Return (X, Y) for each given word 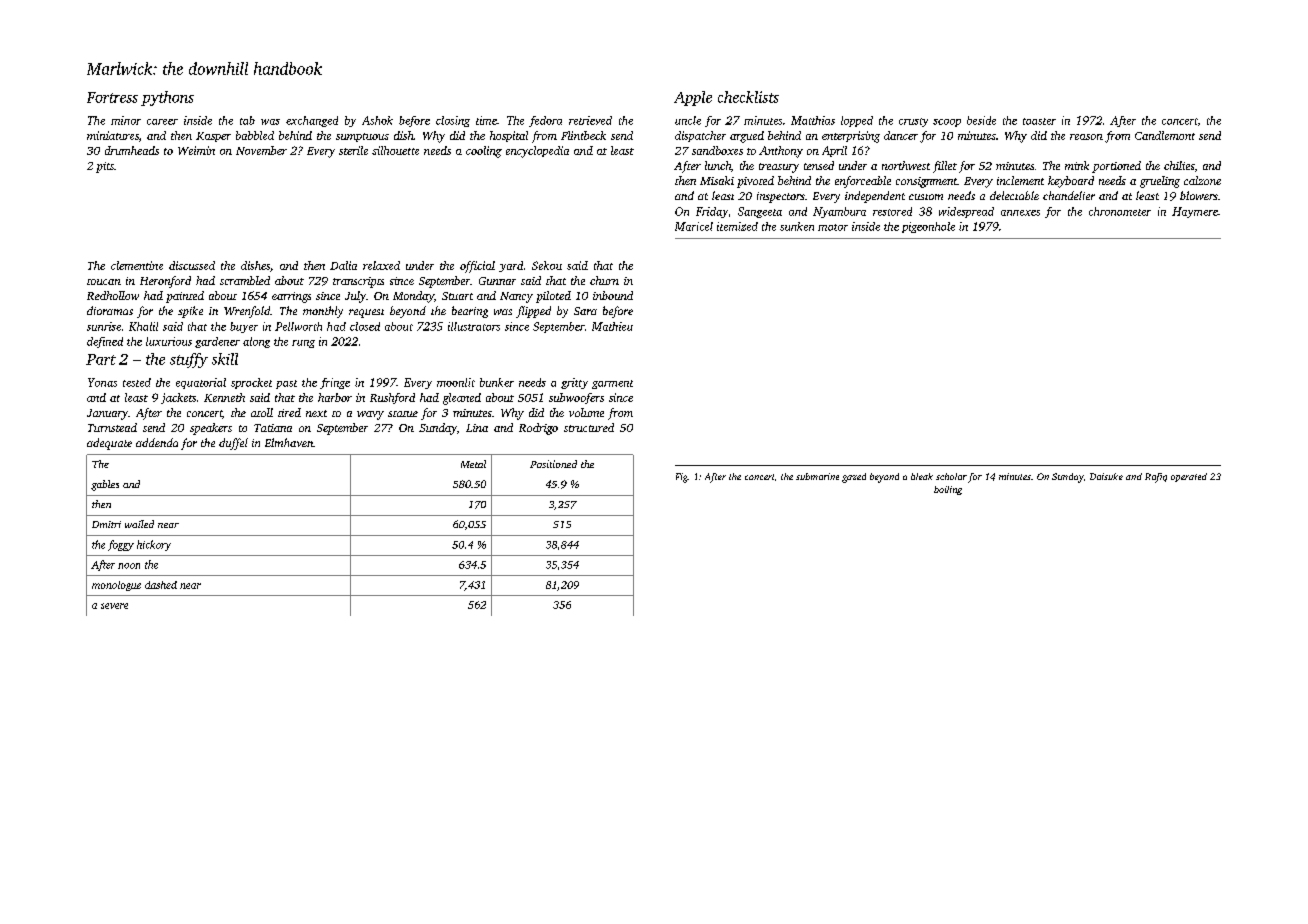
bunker (497, 382)
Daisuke (1106, 476)
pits (105, 167)
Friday (712, 212)
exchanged (312, 121)
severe (114, 606)
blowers (1199, 195)
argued (747, 137)
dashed (161, 585)
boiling (948, 490)
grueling (1160, 182)
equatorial (201, 383)
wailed (139, 524)
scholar (951, 476)
